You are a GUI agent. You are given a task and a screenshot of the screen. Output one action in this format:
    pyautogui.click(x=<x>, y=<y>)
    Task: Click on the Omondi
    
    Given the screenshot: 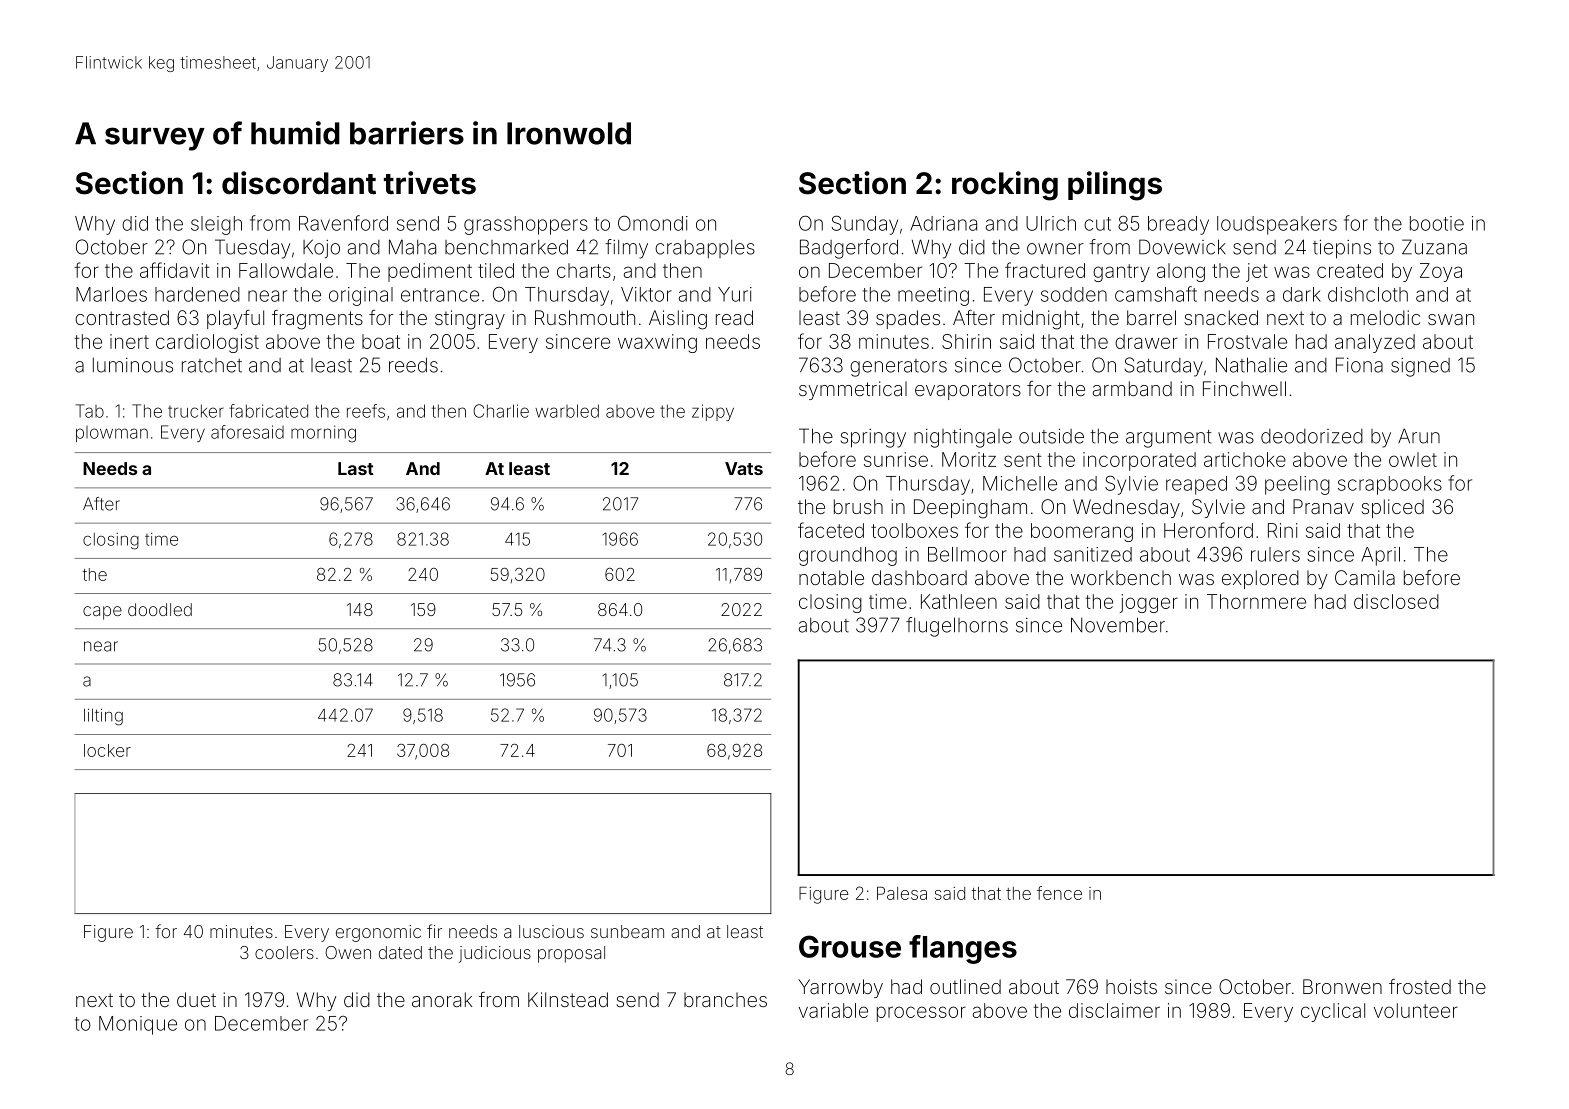 What is the action you would take?
    pyautogui.click(x=653, y=223)
